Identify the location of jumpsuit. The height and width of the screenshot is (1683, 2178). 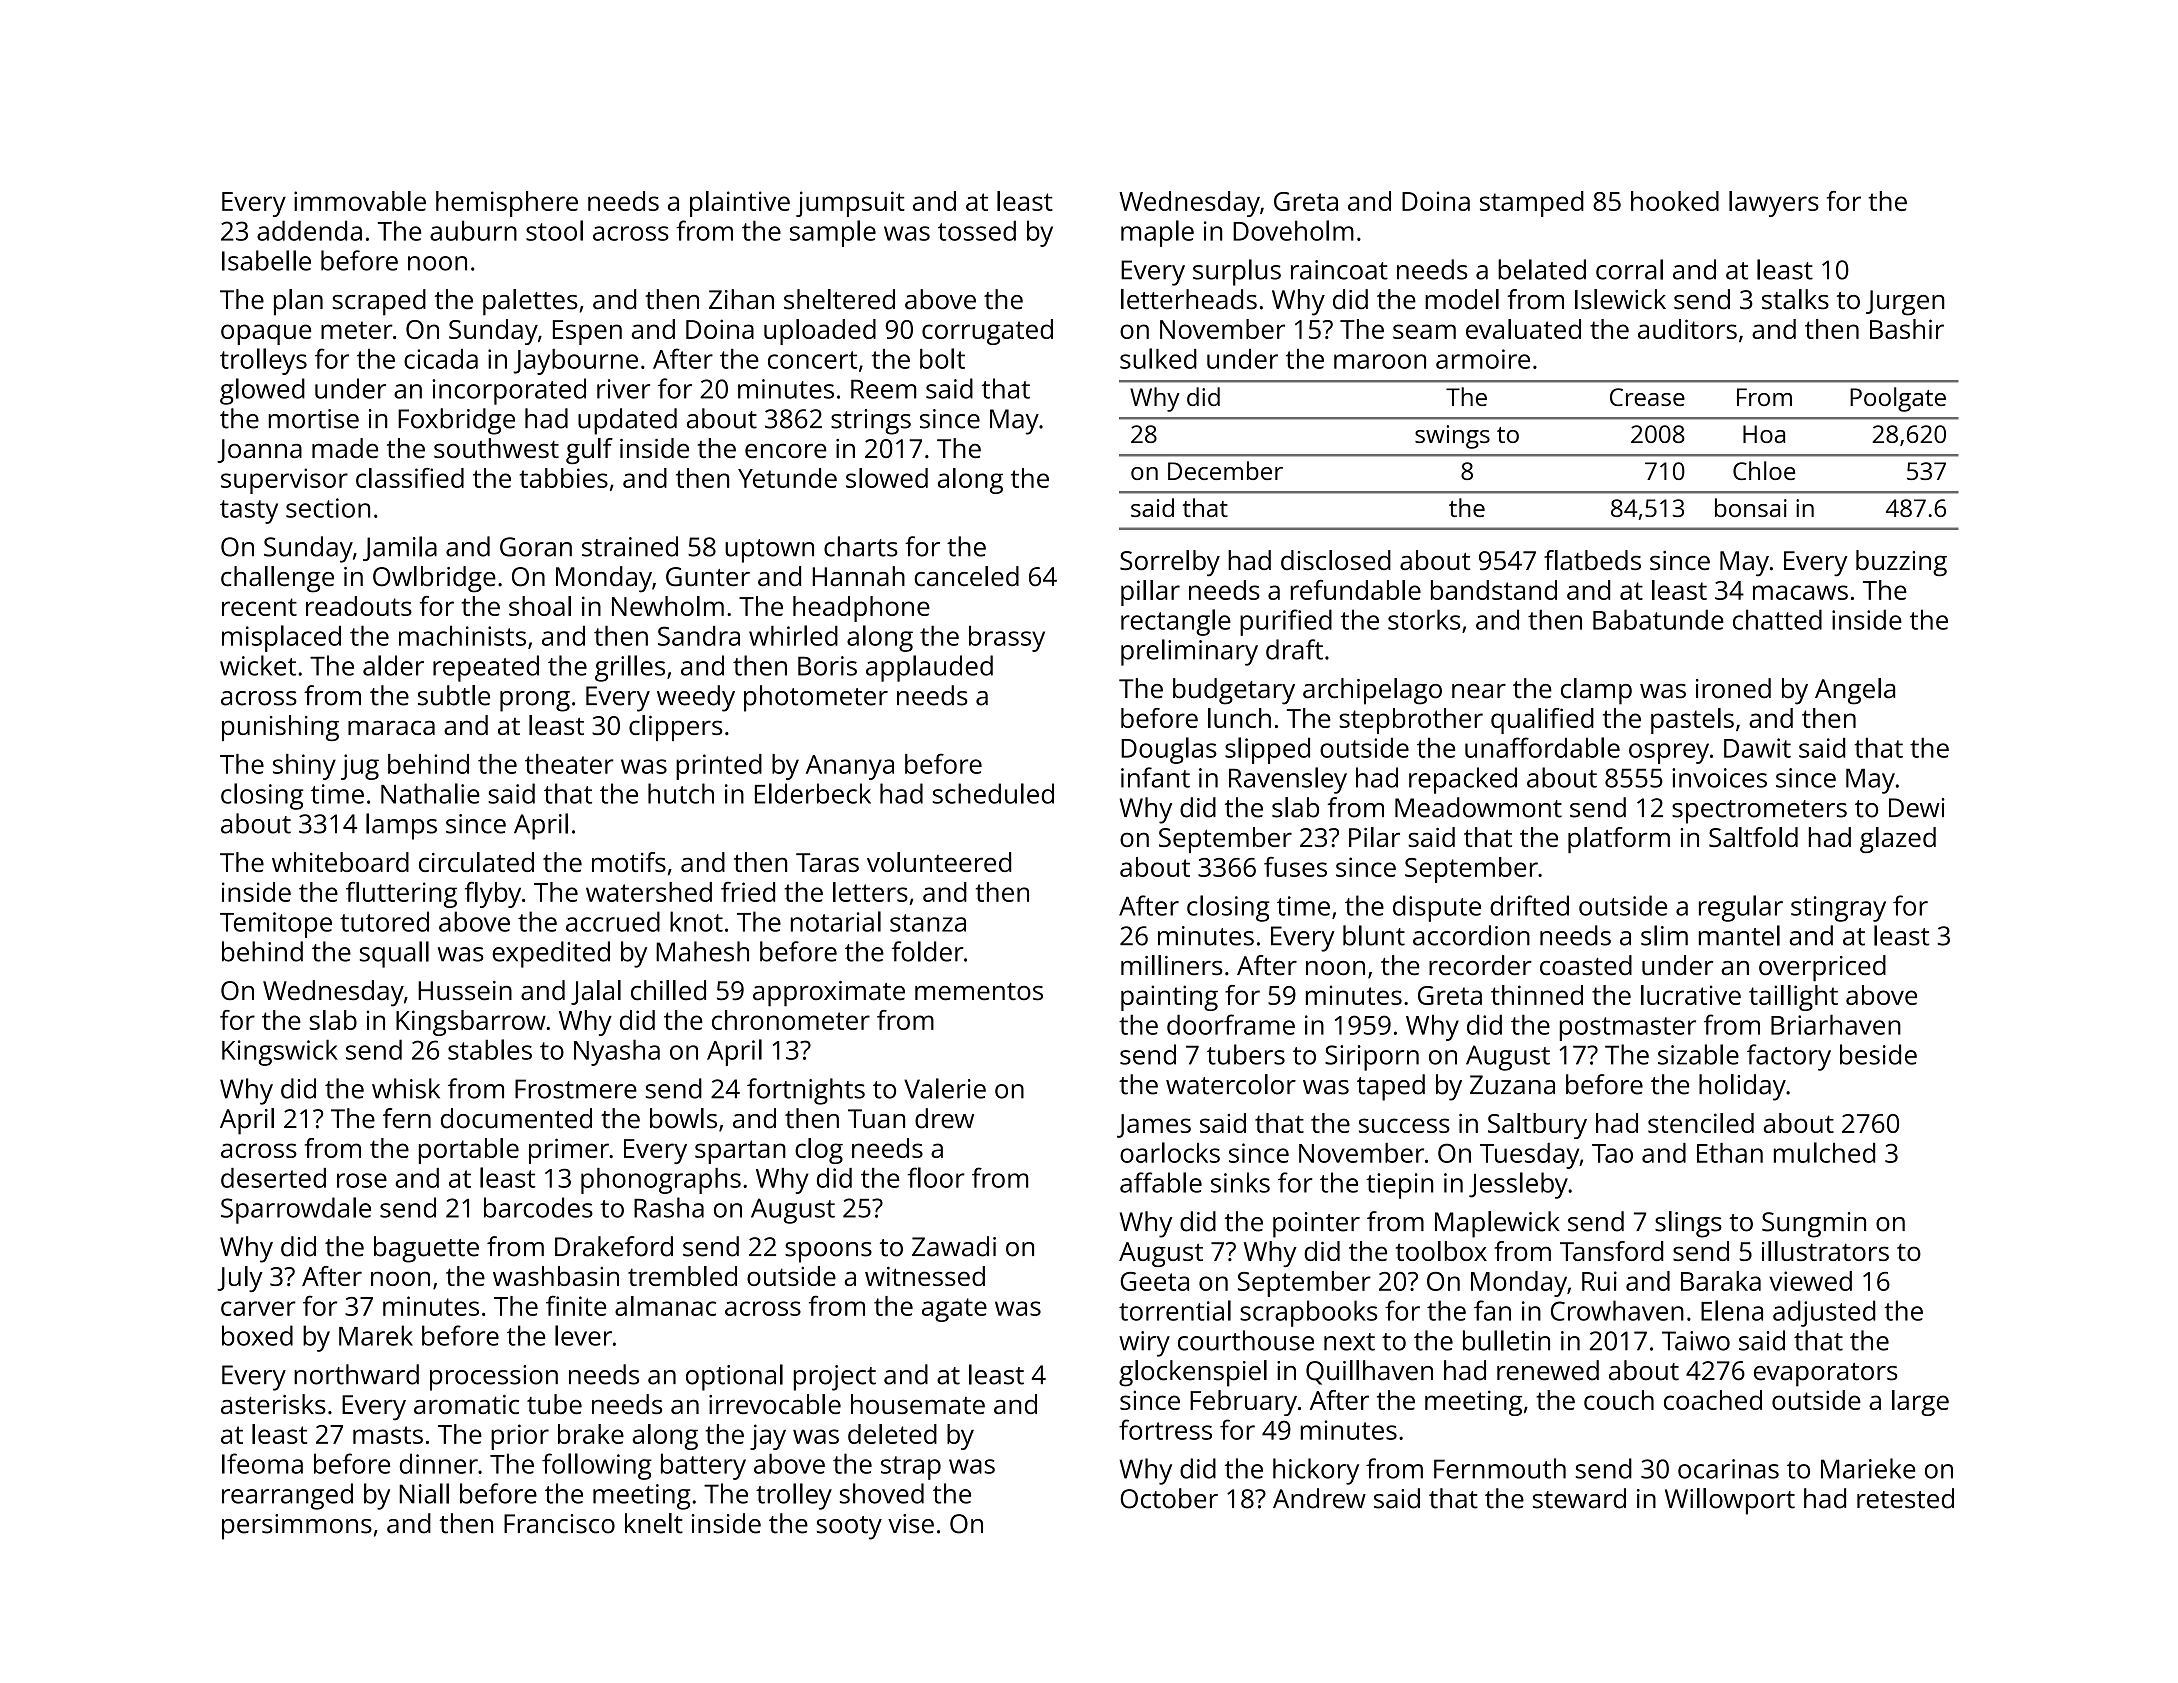
(850, 204).
